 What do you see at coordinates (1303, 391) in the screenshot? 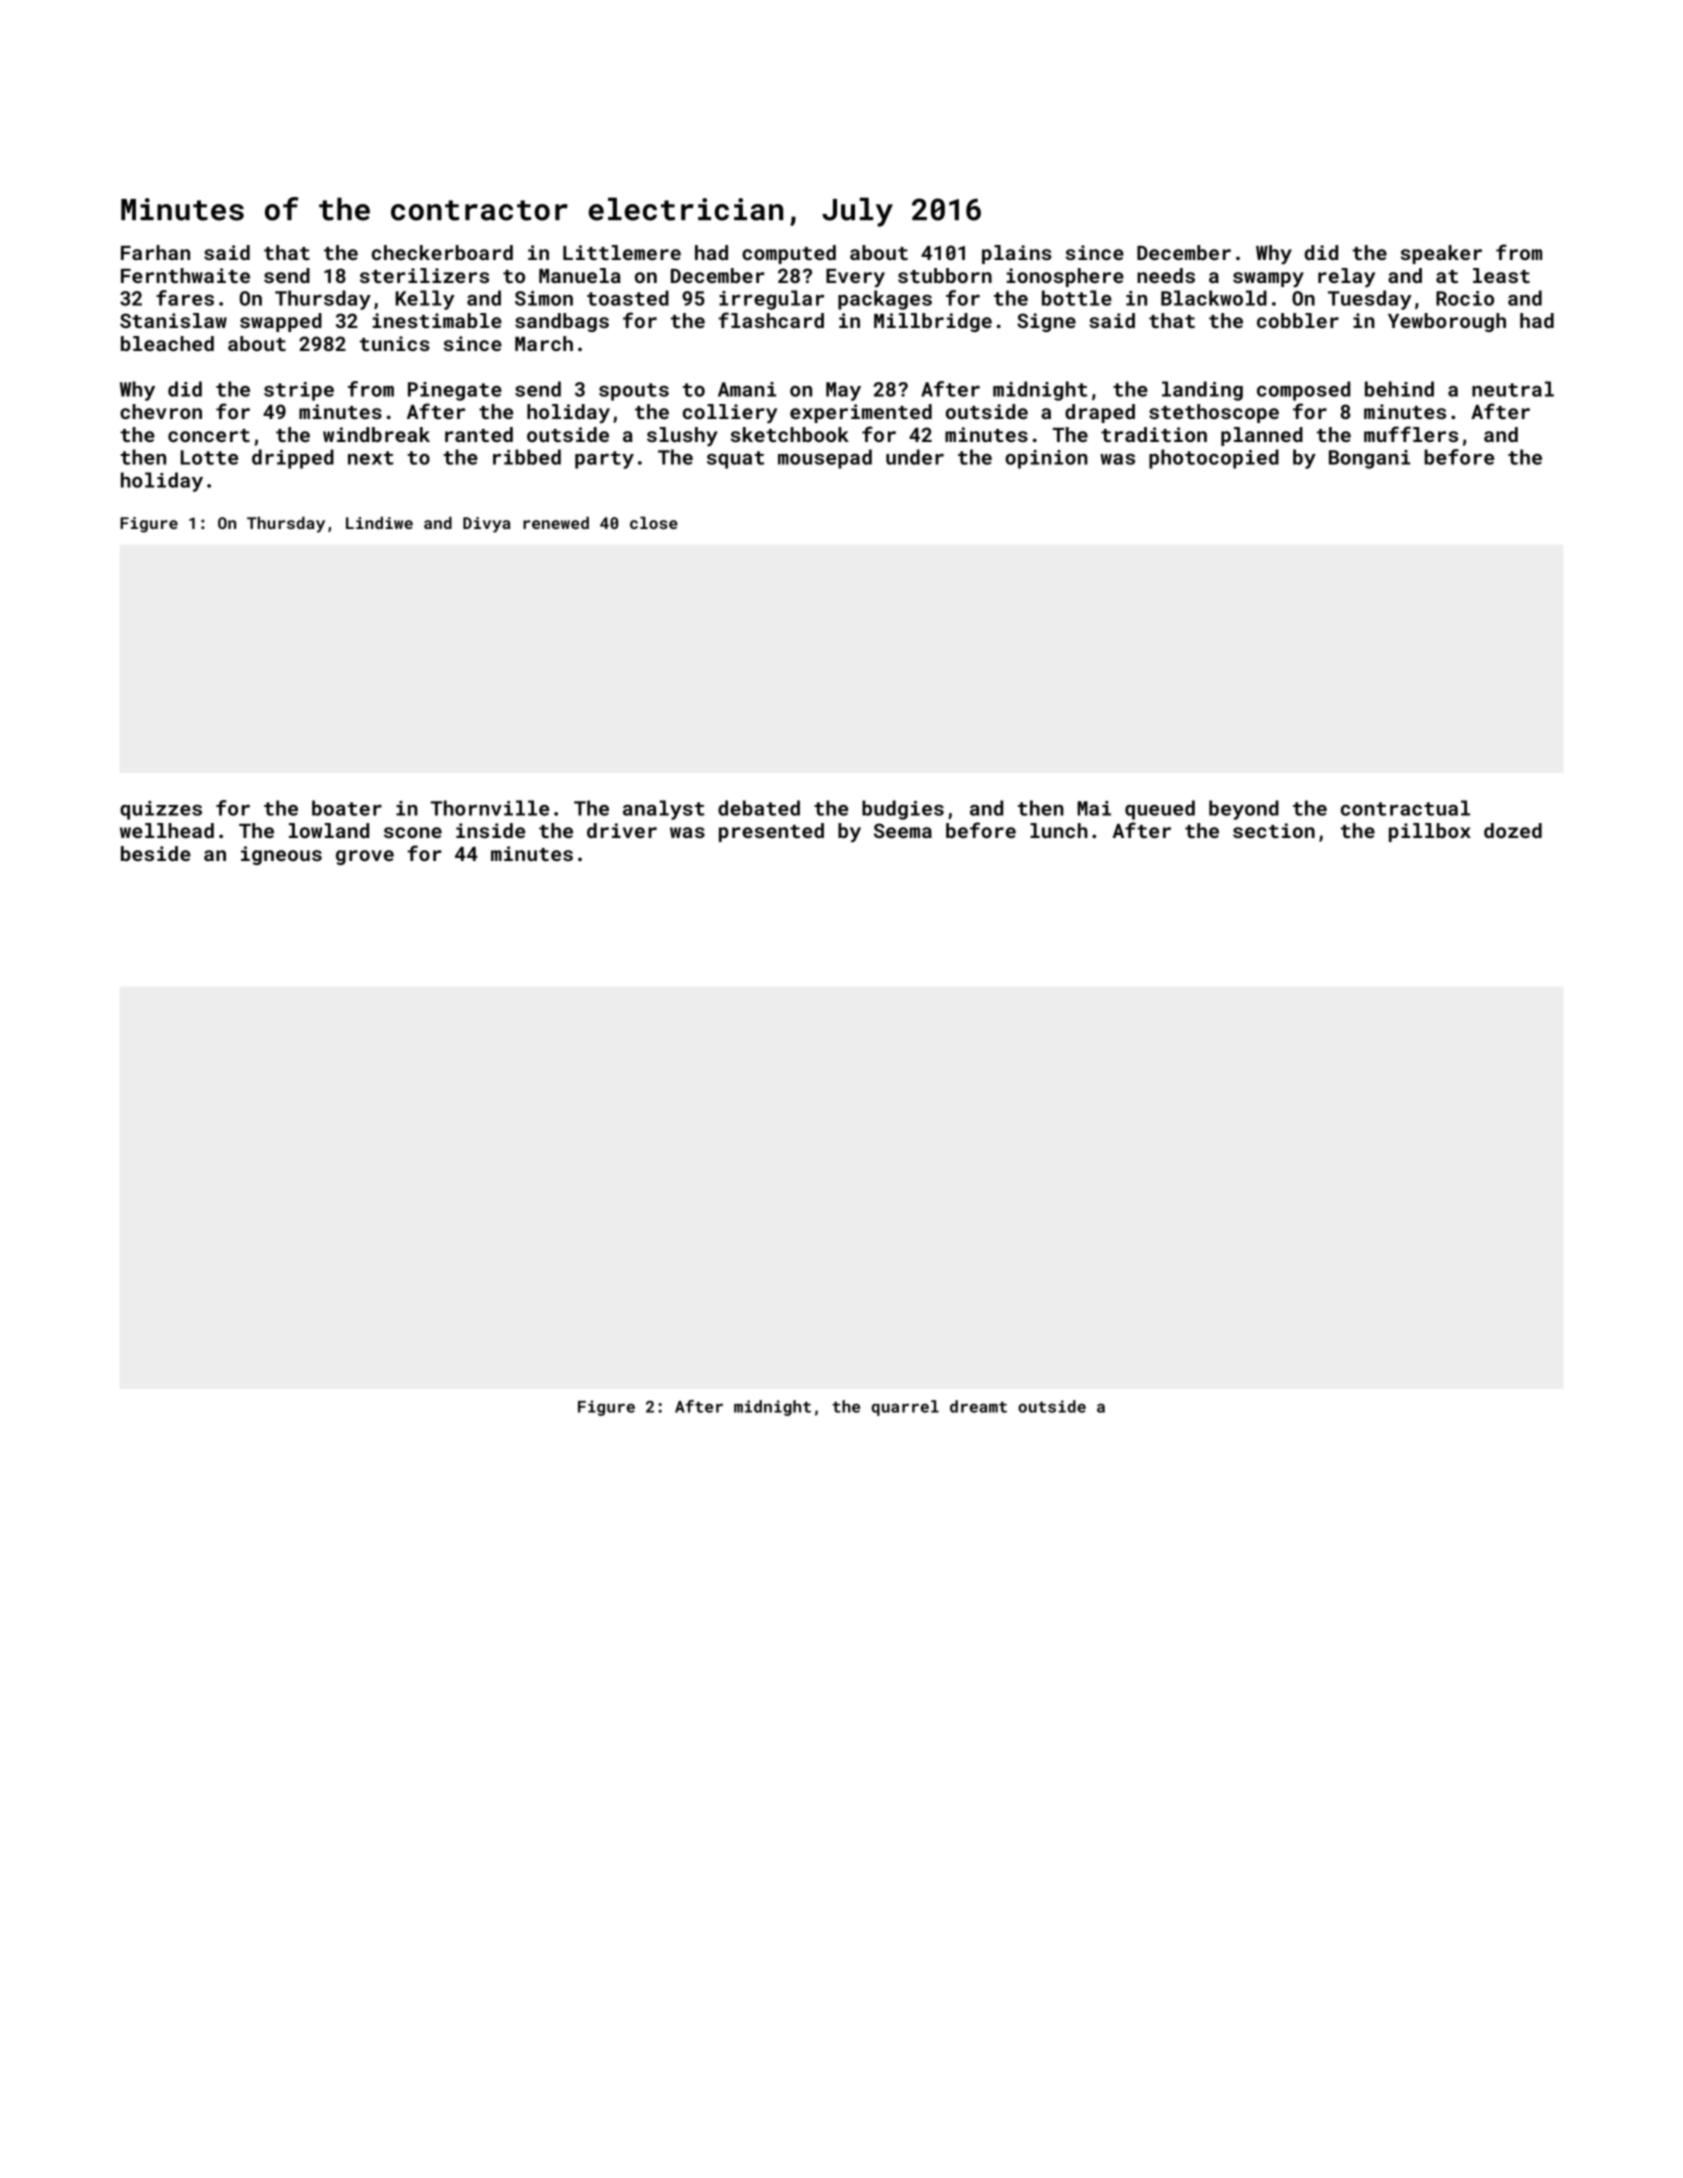
I see `composed` at bounding box center [1303, 391].
